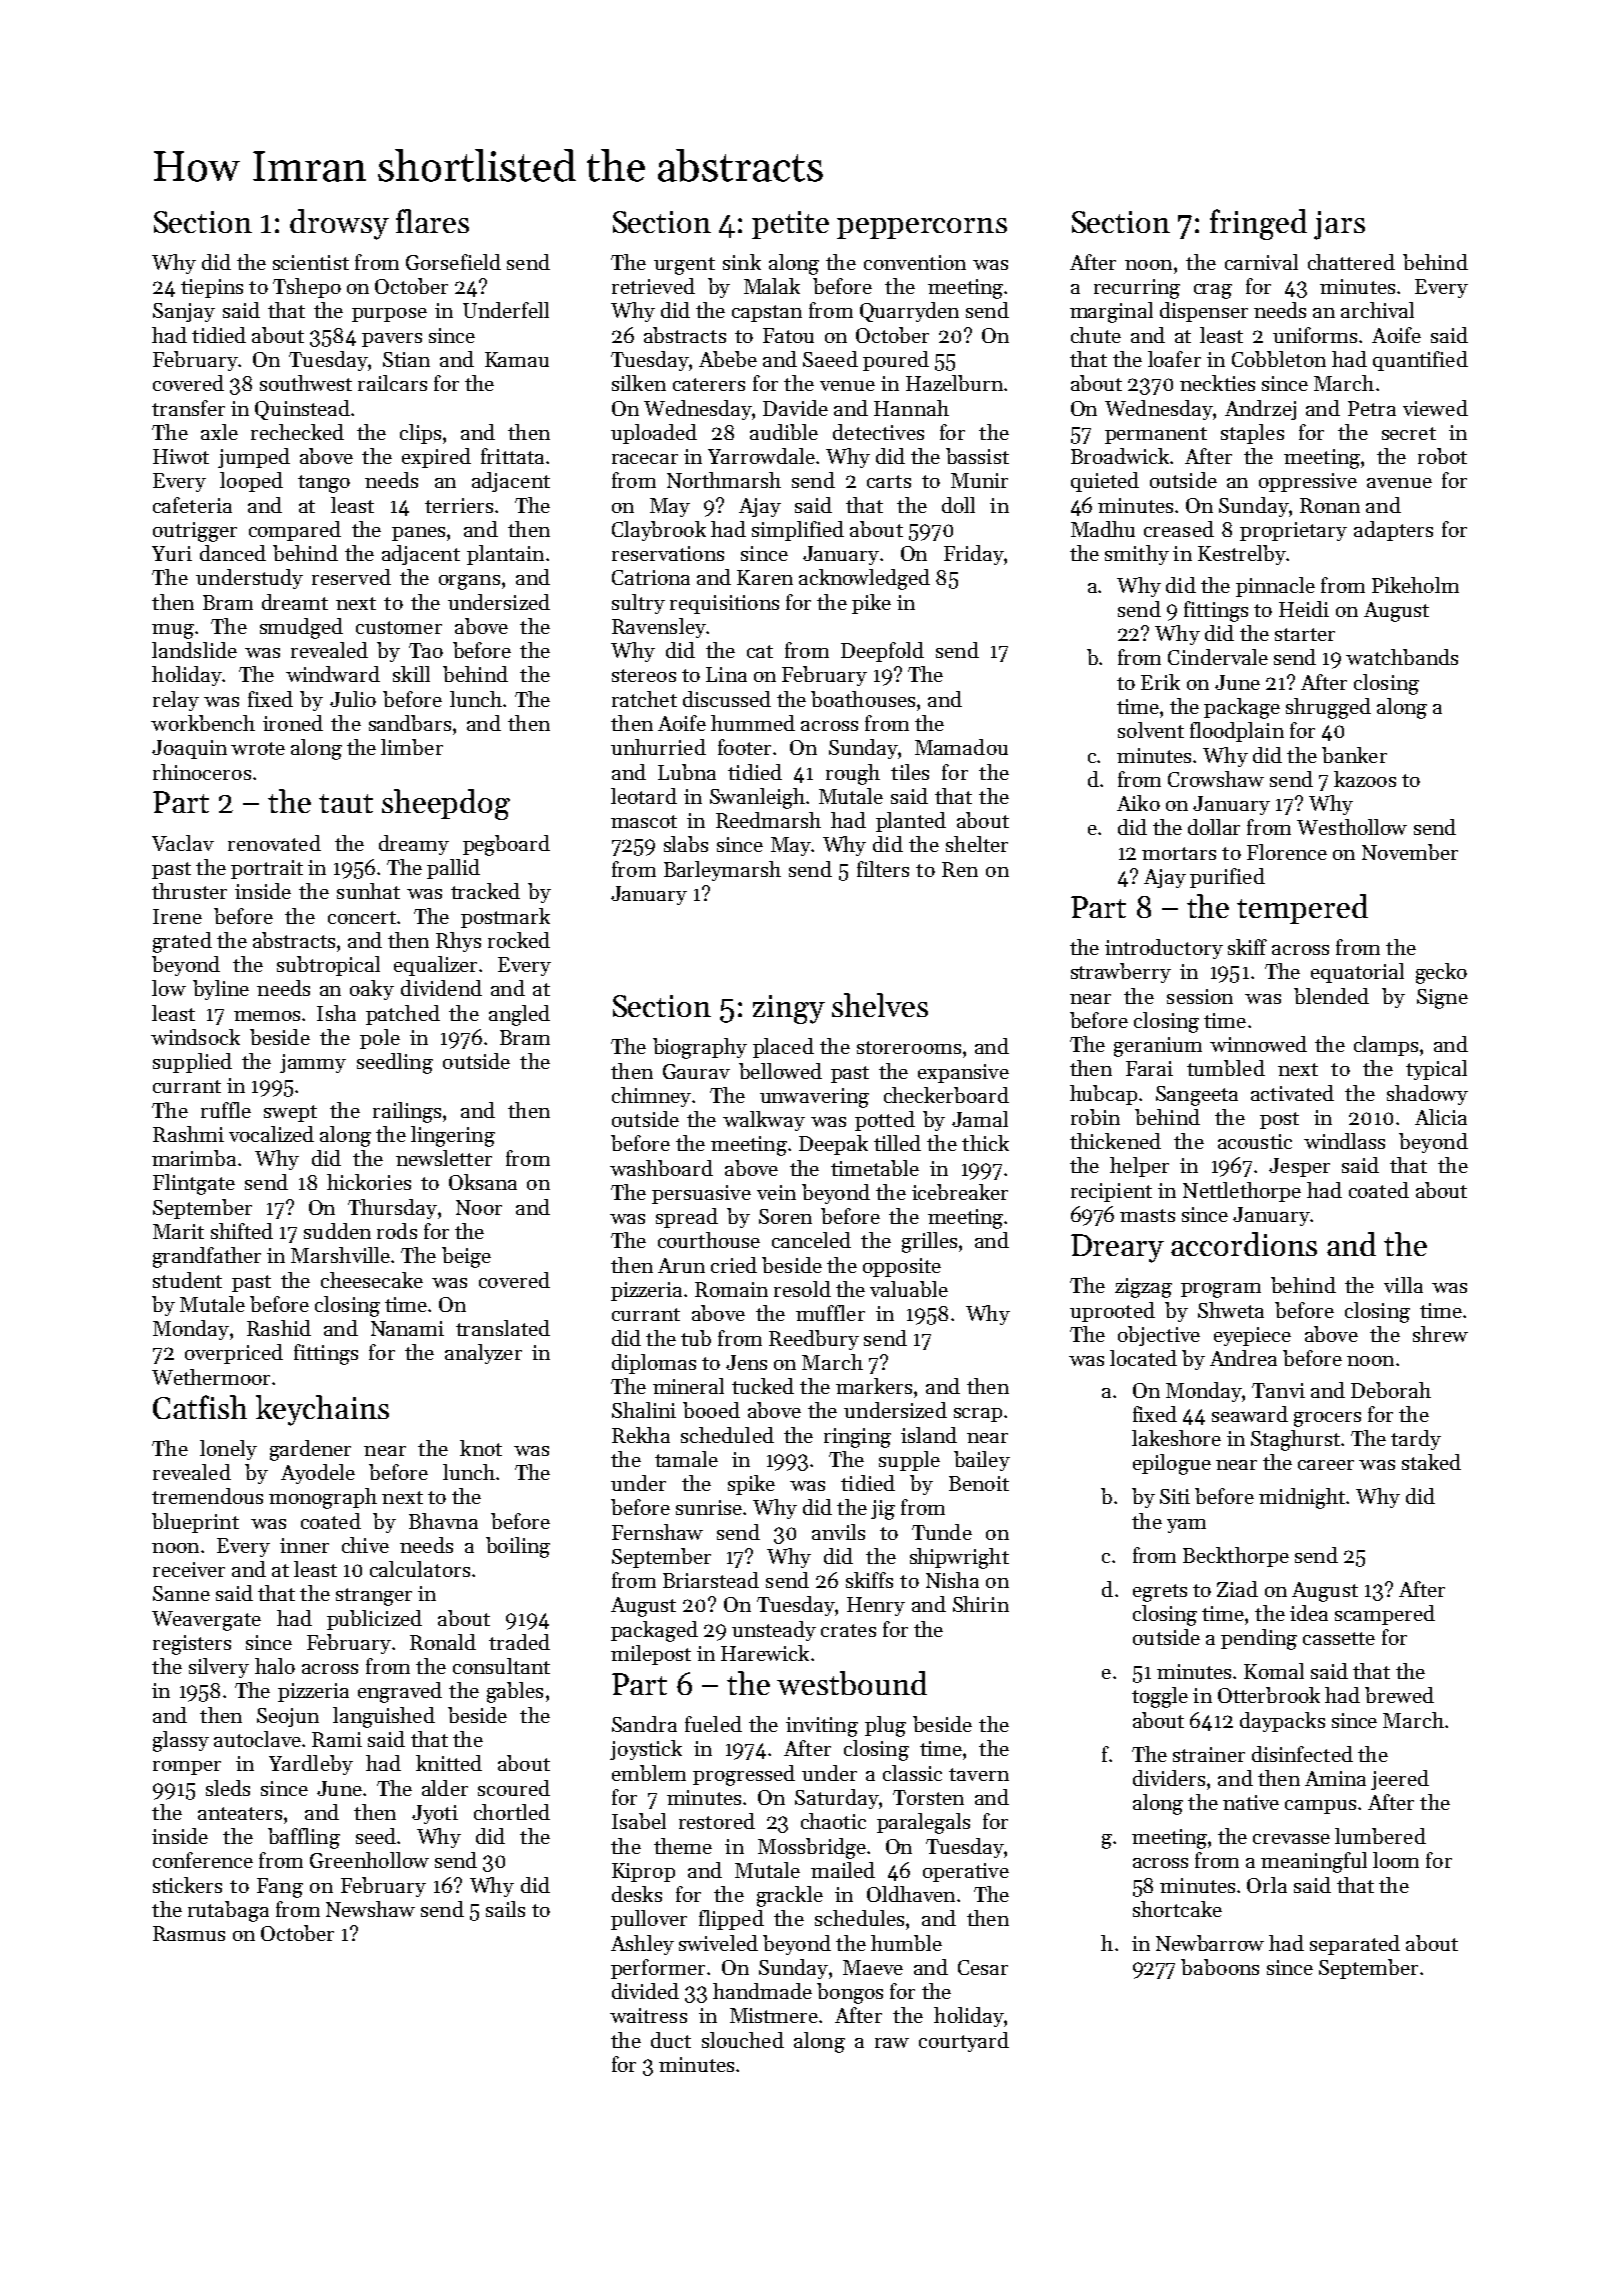  What do you see at coordinates (459, 505) in the screenshot?
I see `terriers` at bounding box center [459, 505].
